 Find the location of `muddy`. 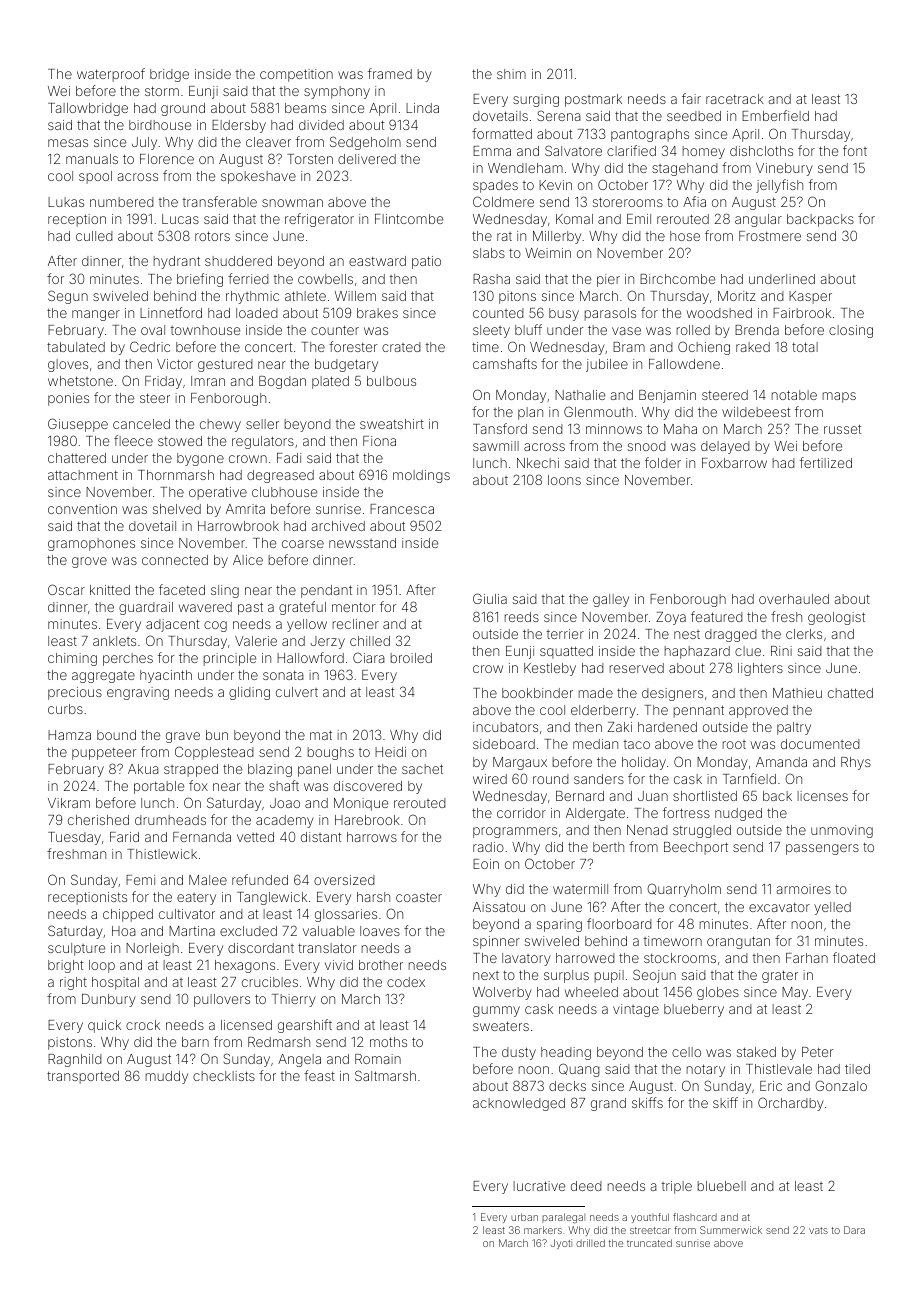

muddy is located at coordinates (167, 1077).
